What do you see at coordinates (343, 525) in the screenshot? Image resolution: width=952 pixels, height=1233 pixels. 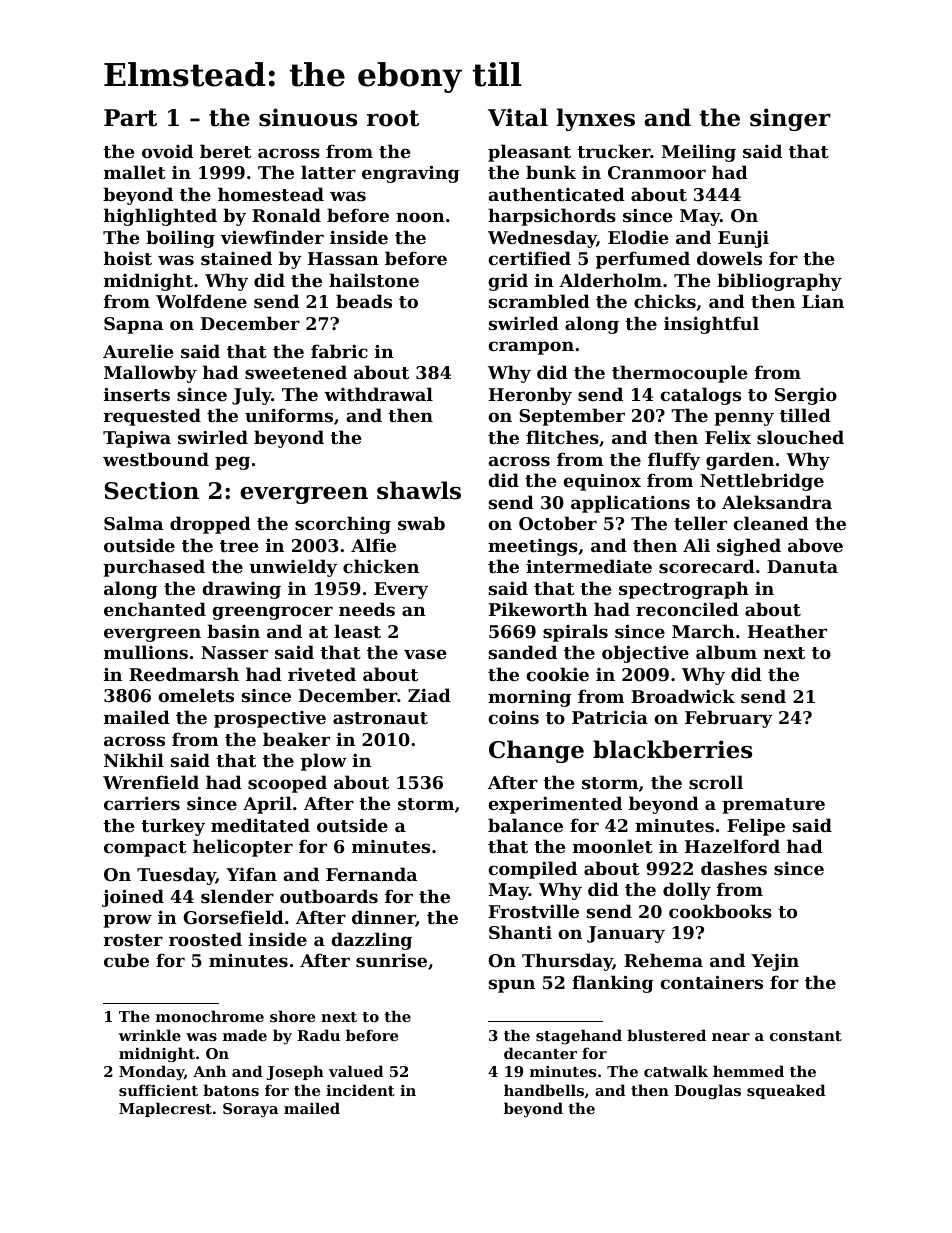 I see `scorching` at bounding box center [343, 525].
